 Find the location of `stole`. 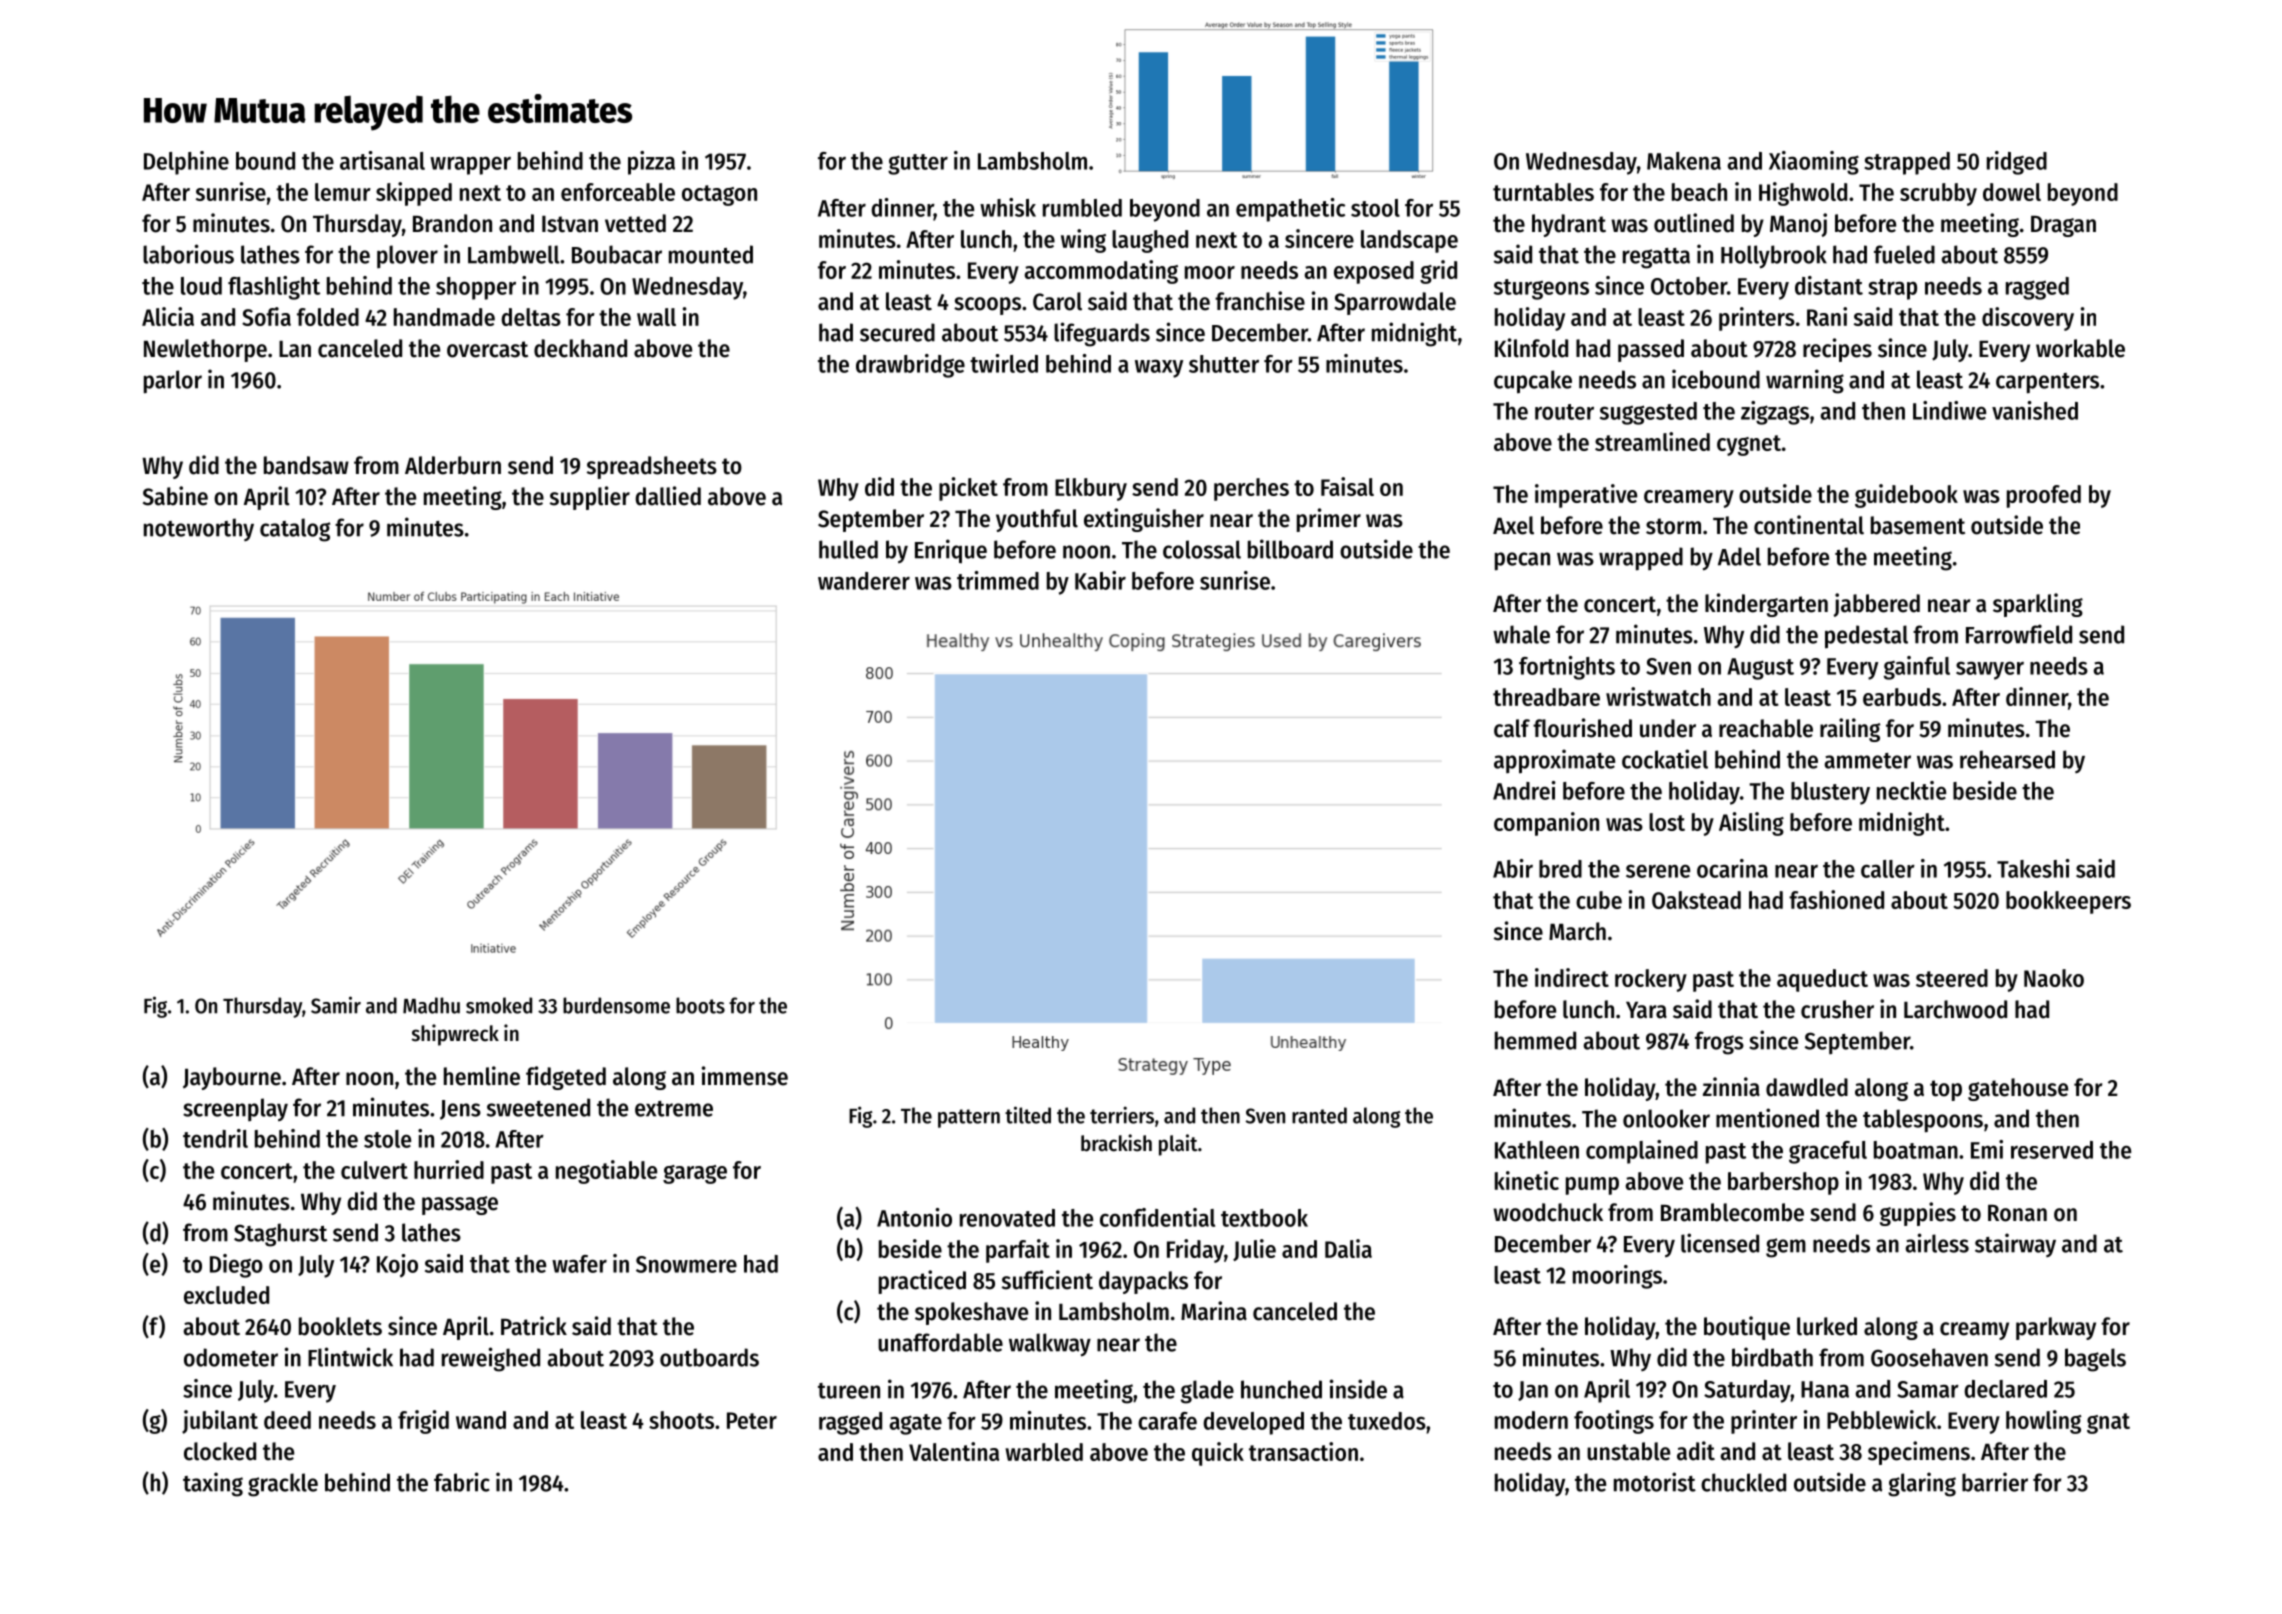

stole is located at coordinates (387, 1139).
